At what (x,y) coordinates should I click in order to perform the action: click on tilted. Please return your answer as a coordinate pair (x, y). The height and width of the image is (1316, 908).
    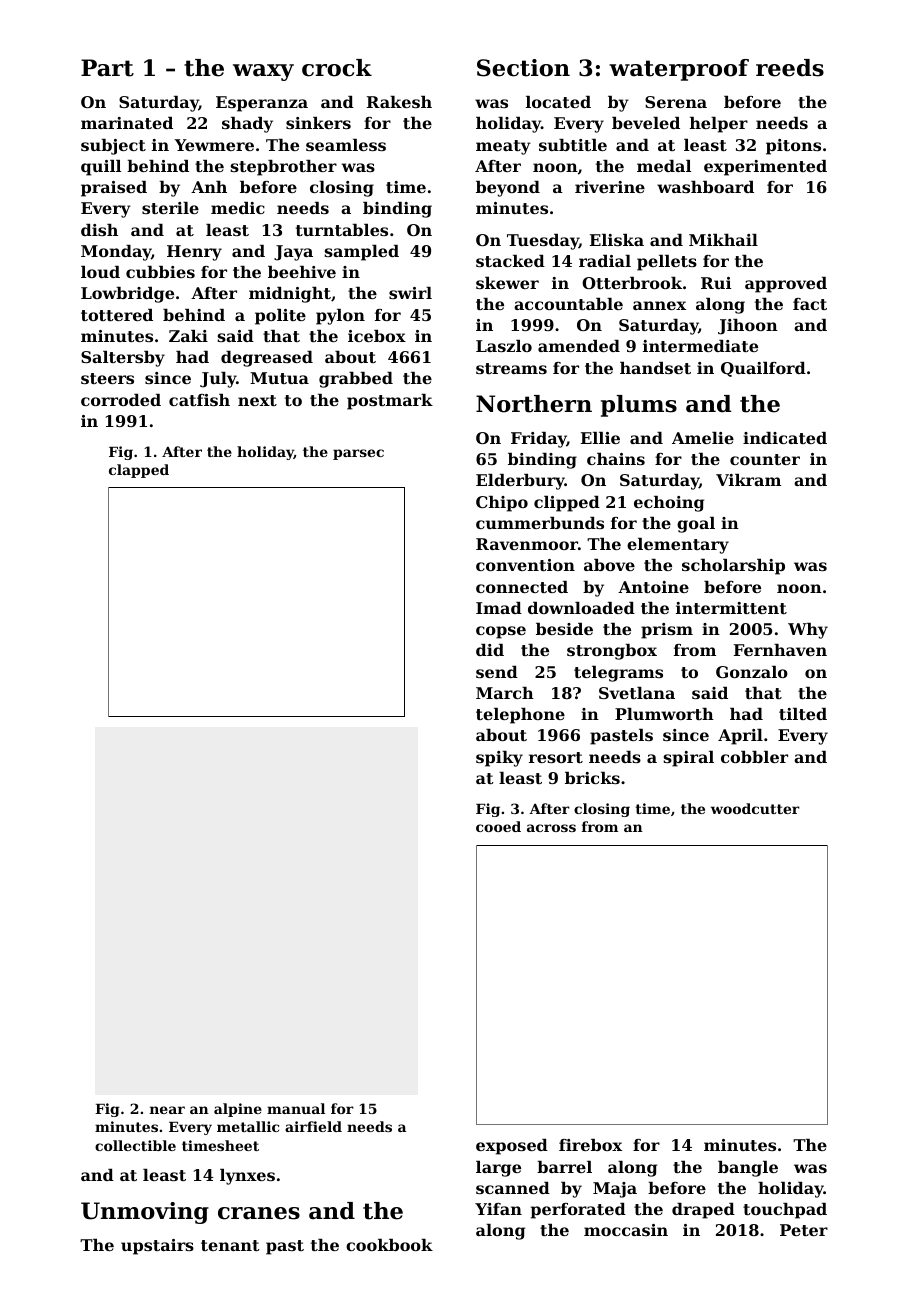
    Looking at the image, I should click on (803, 714).
